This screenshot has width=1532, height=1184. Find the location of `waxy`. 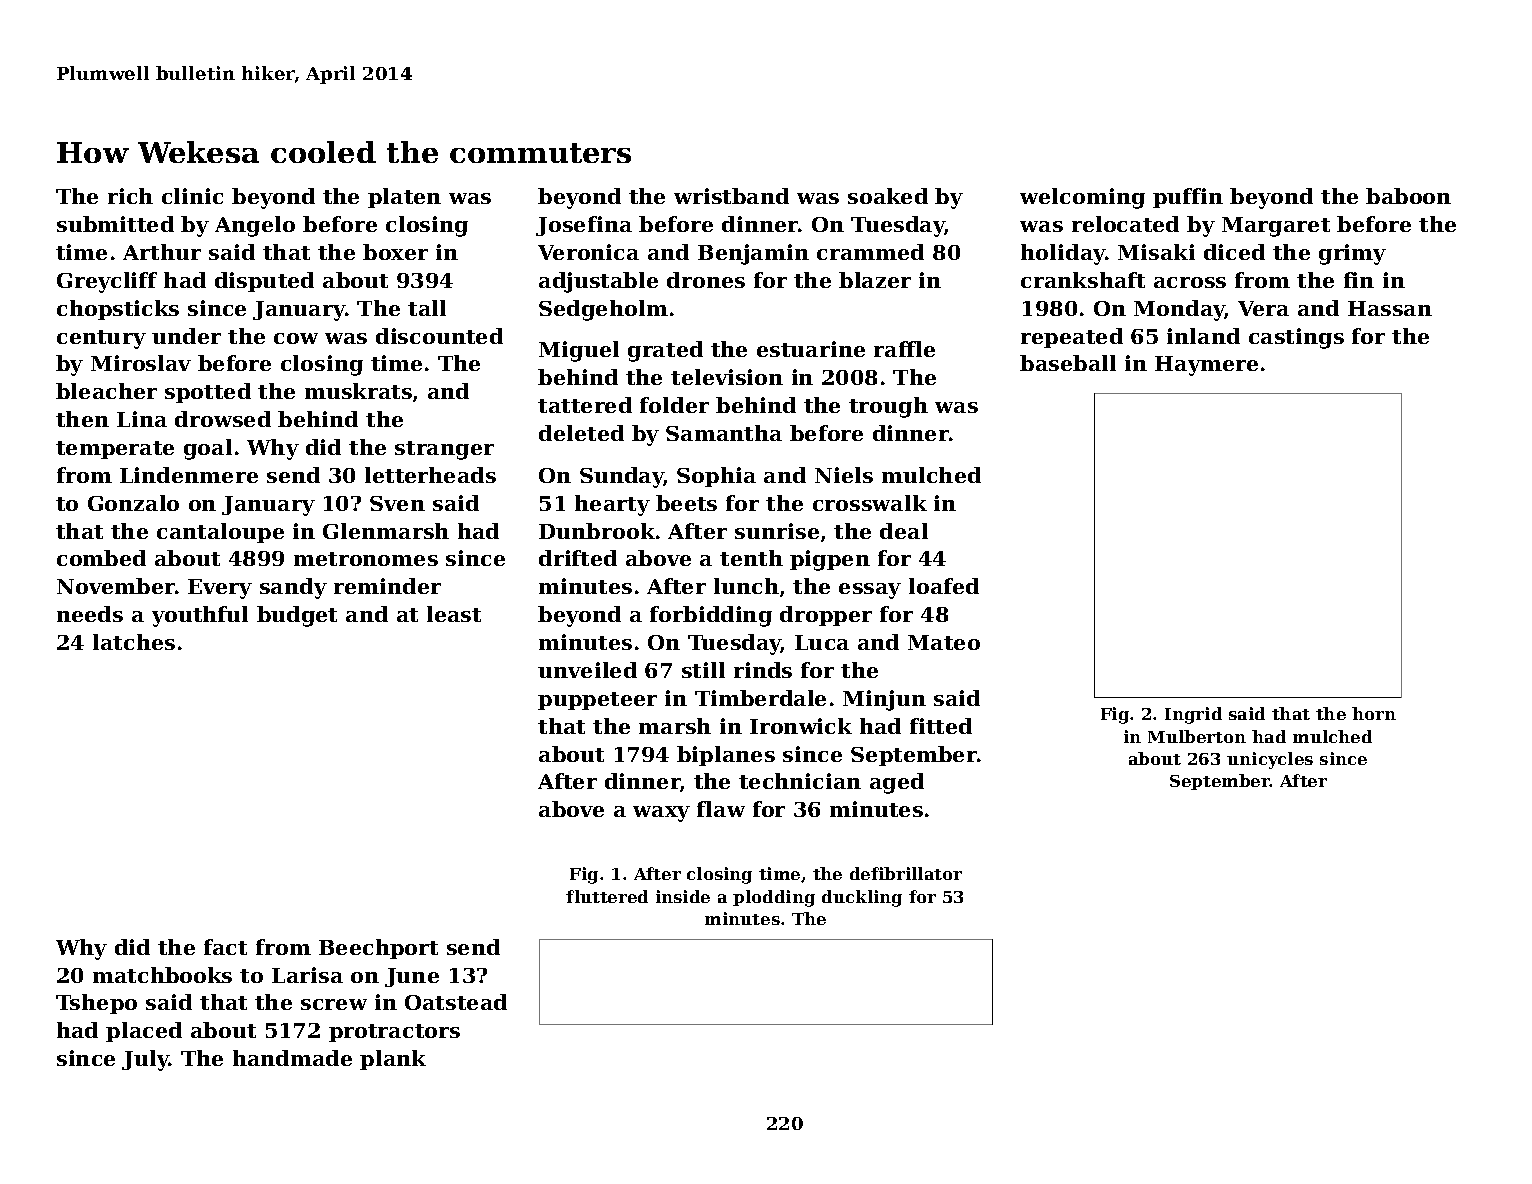

waxy is located at coordinates (661, 814).
